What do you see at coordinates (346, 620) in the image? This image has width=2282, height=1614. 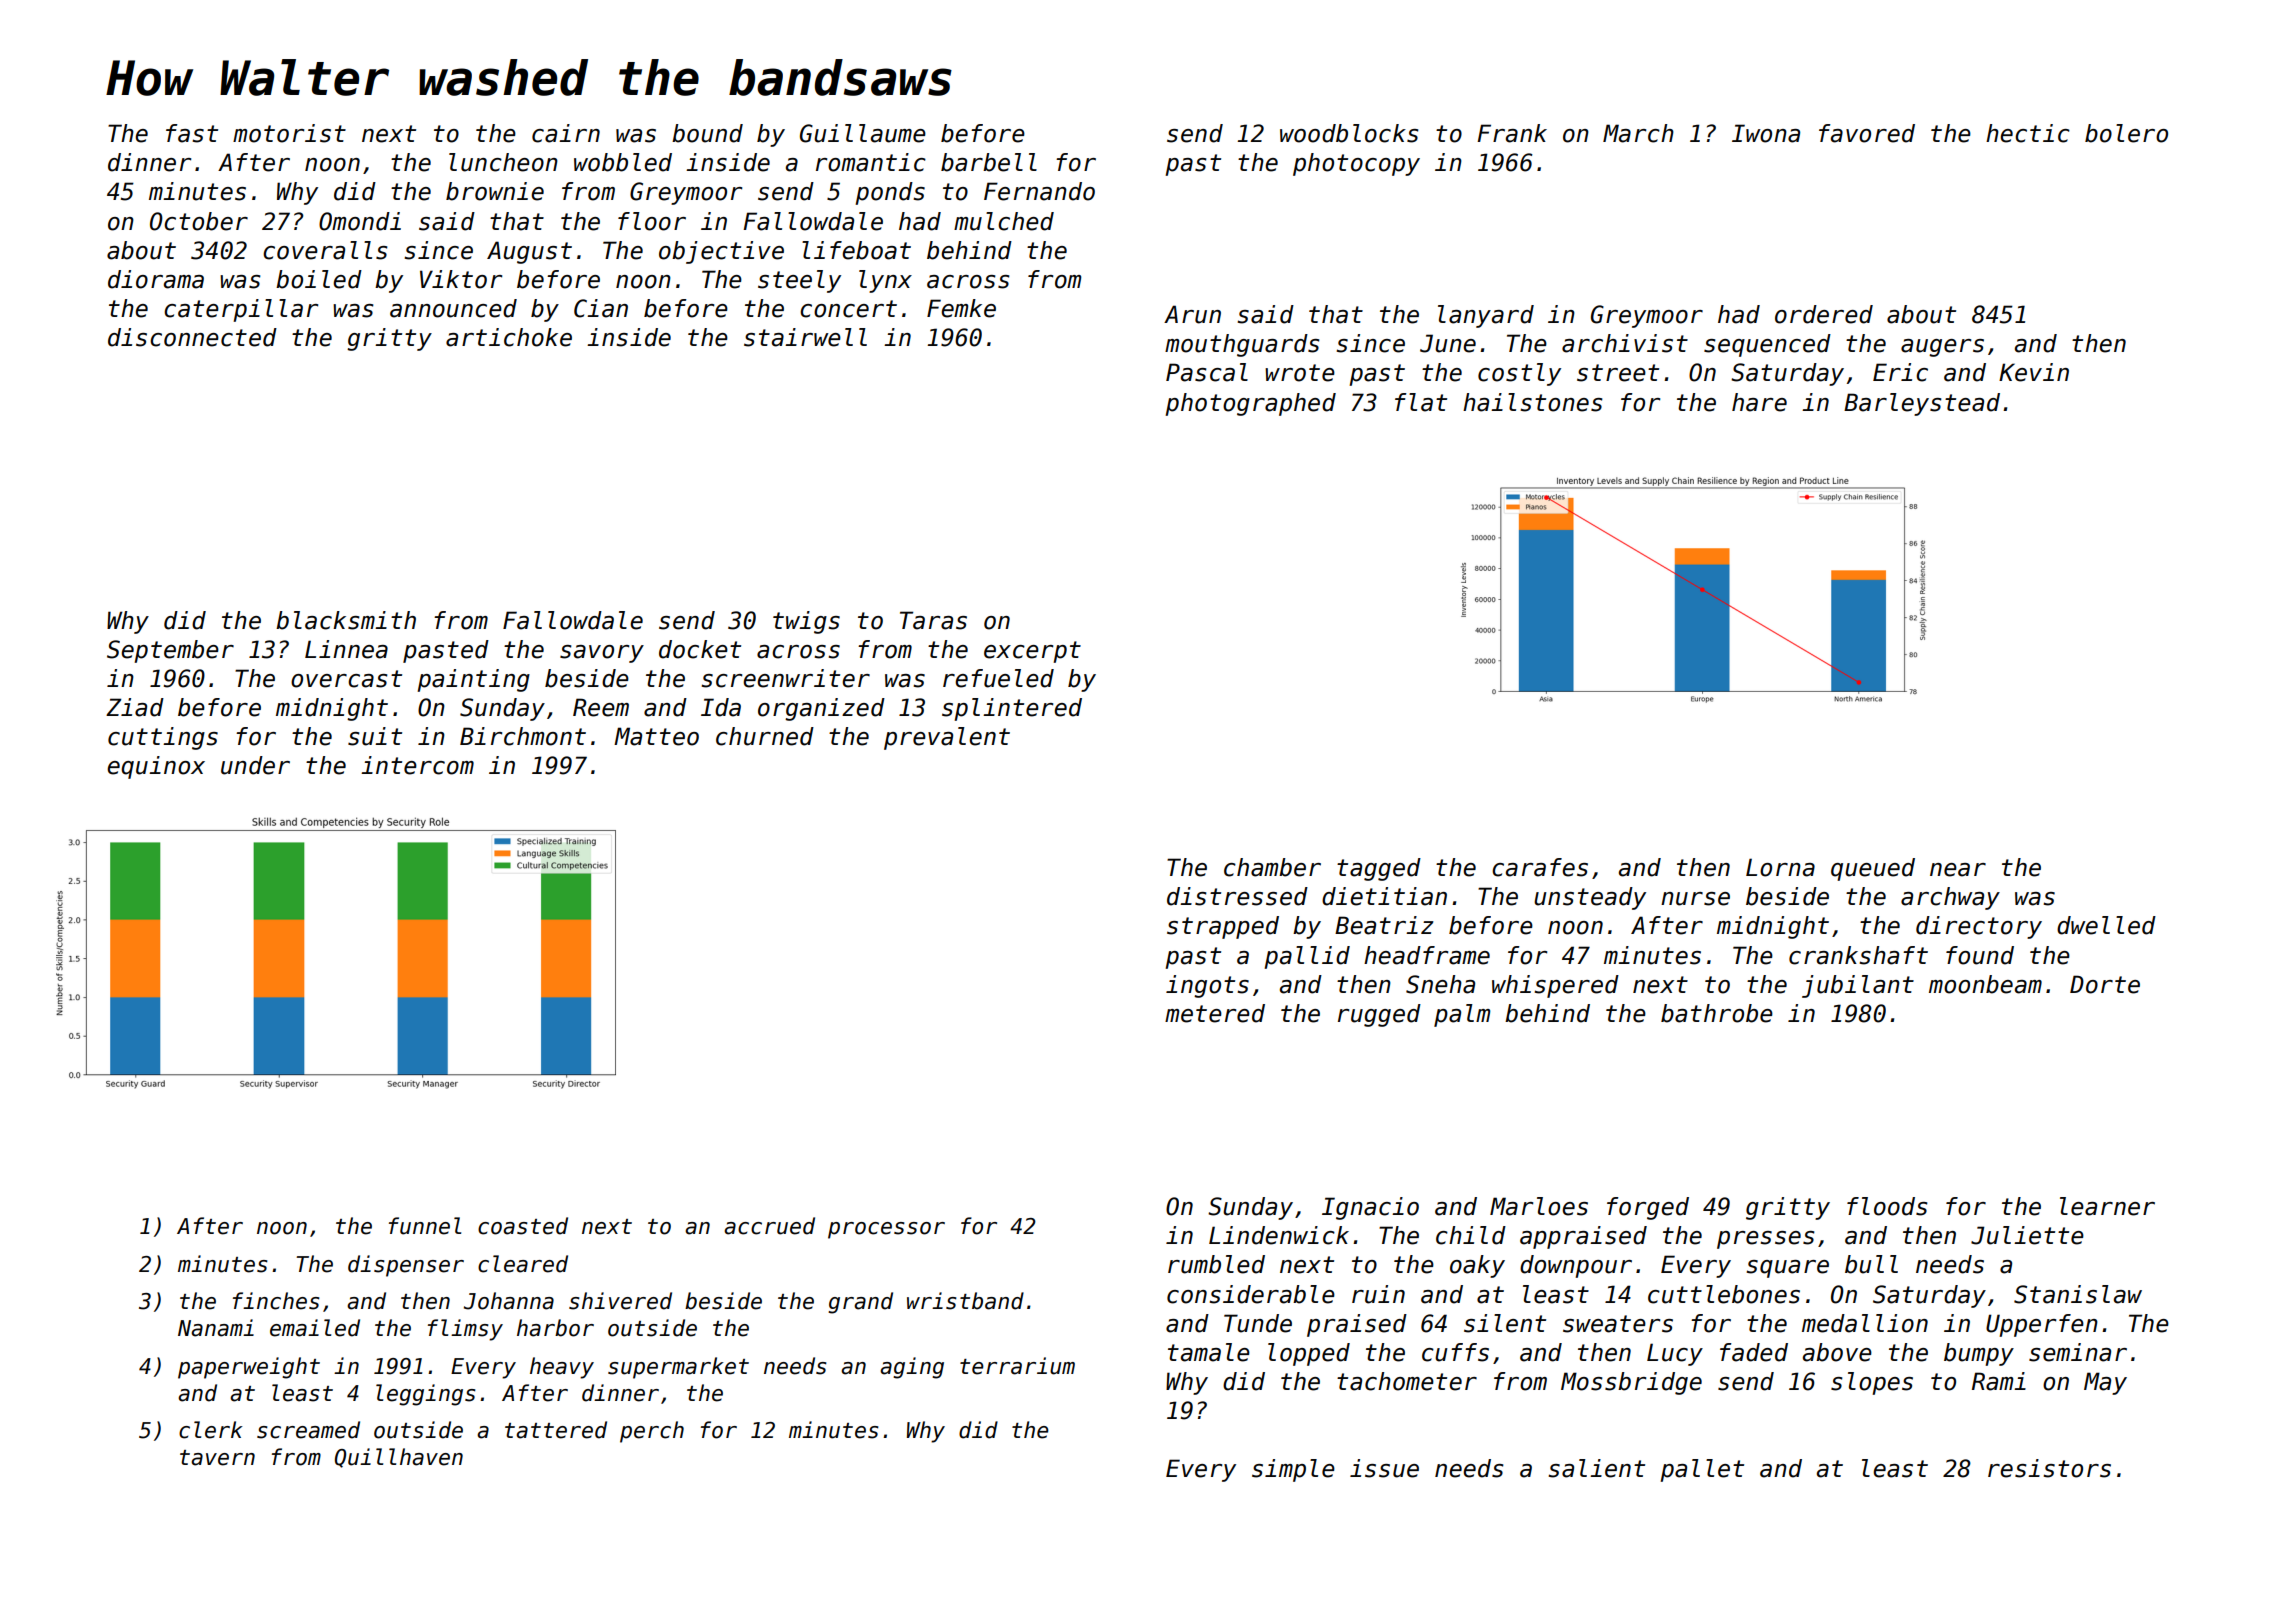 I see `blacksmith` at bounding box center [346, 620].
